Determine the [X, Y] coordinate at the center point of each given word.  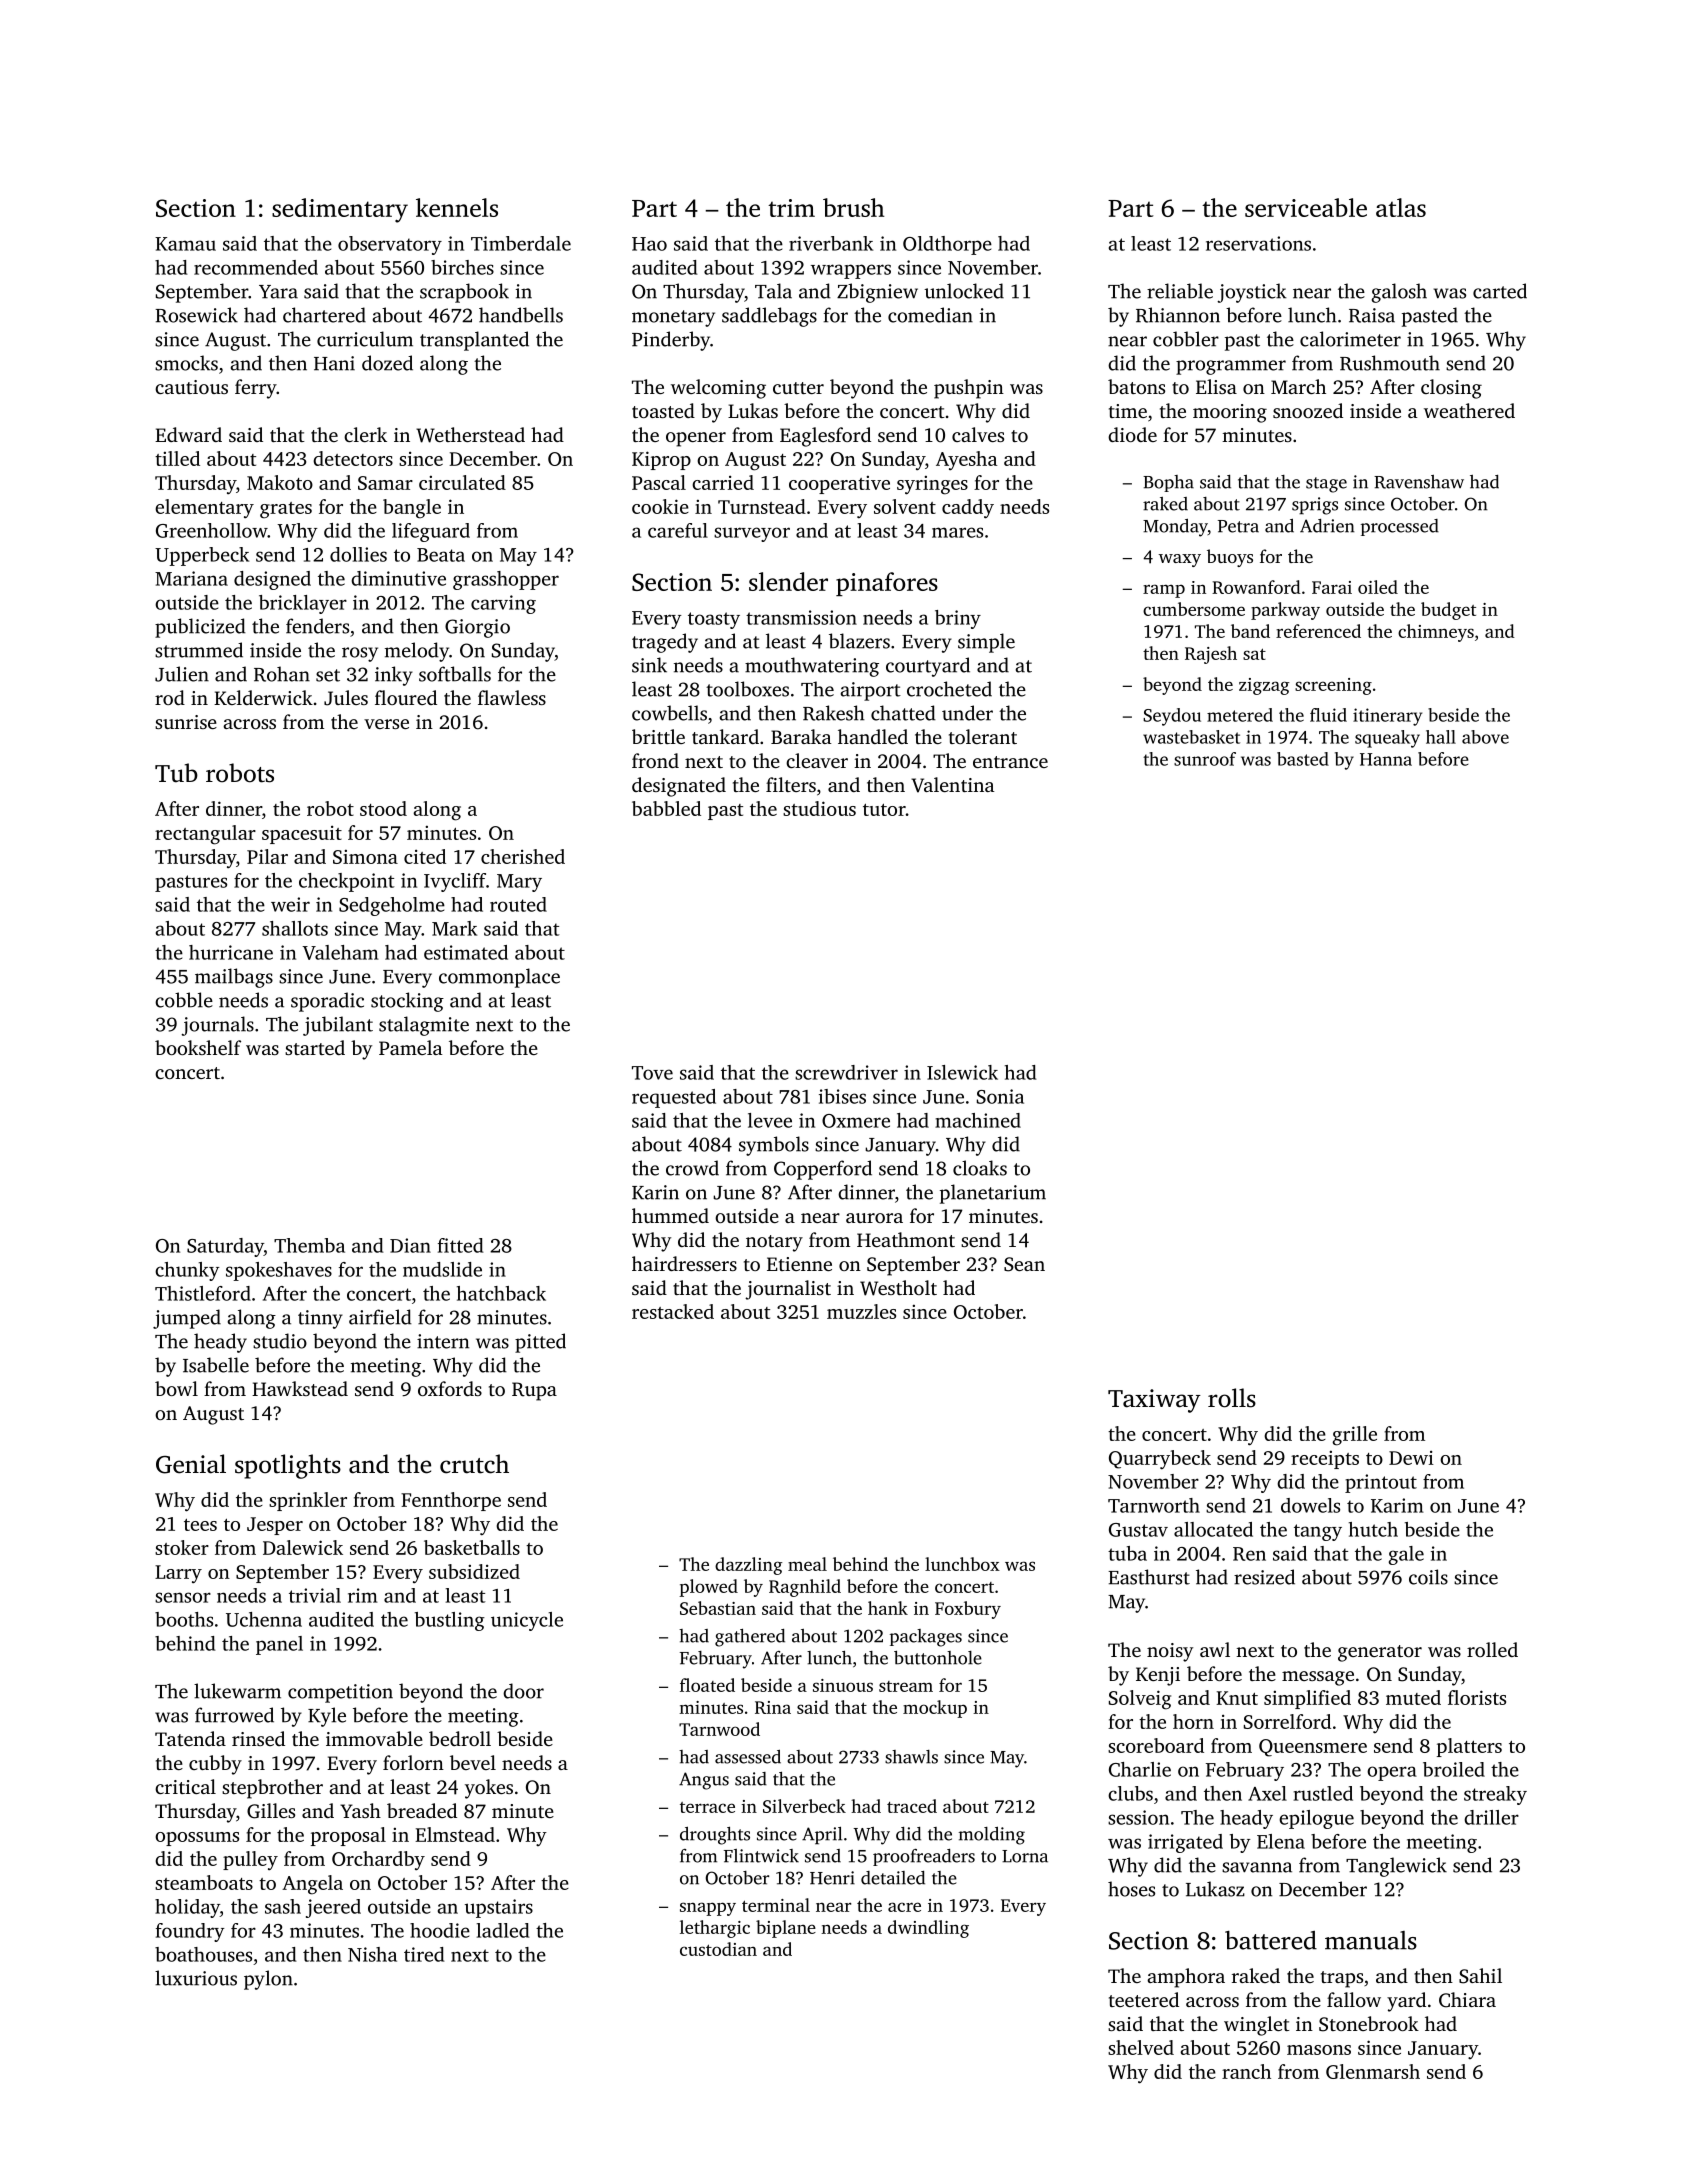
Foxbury [968, 1610]
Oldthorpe [947, 245]
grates [286, 510]
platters [1469, 1747]
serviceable [1306, 207]
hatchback [501, 1293]
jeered [333, 1908]
